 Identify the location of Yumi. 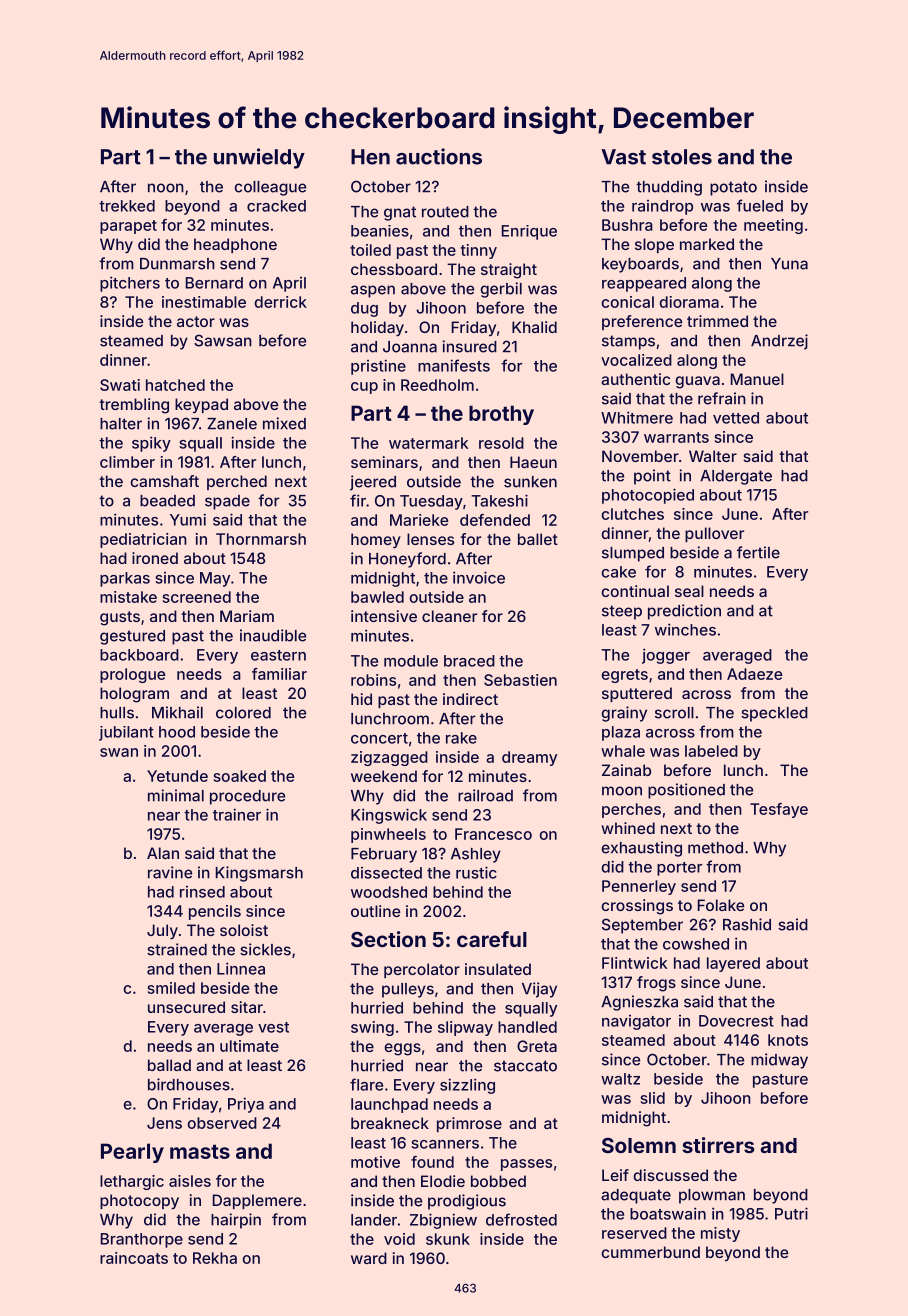
(188, 519).
